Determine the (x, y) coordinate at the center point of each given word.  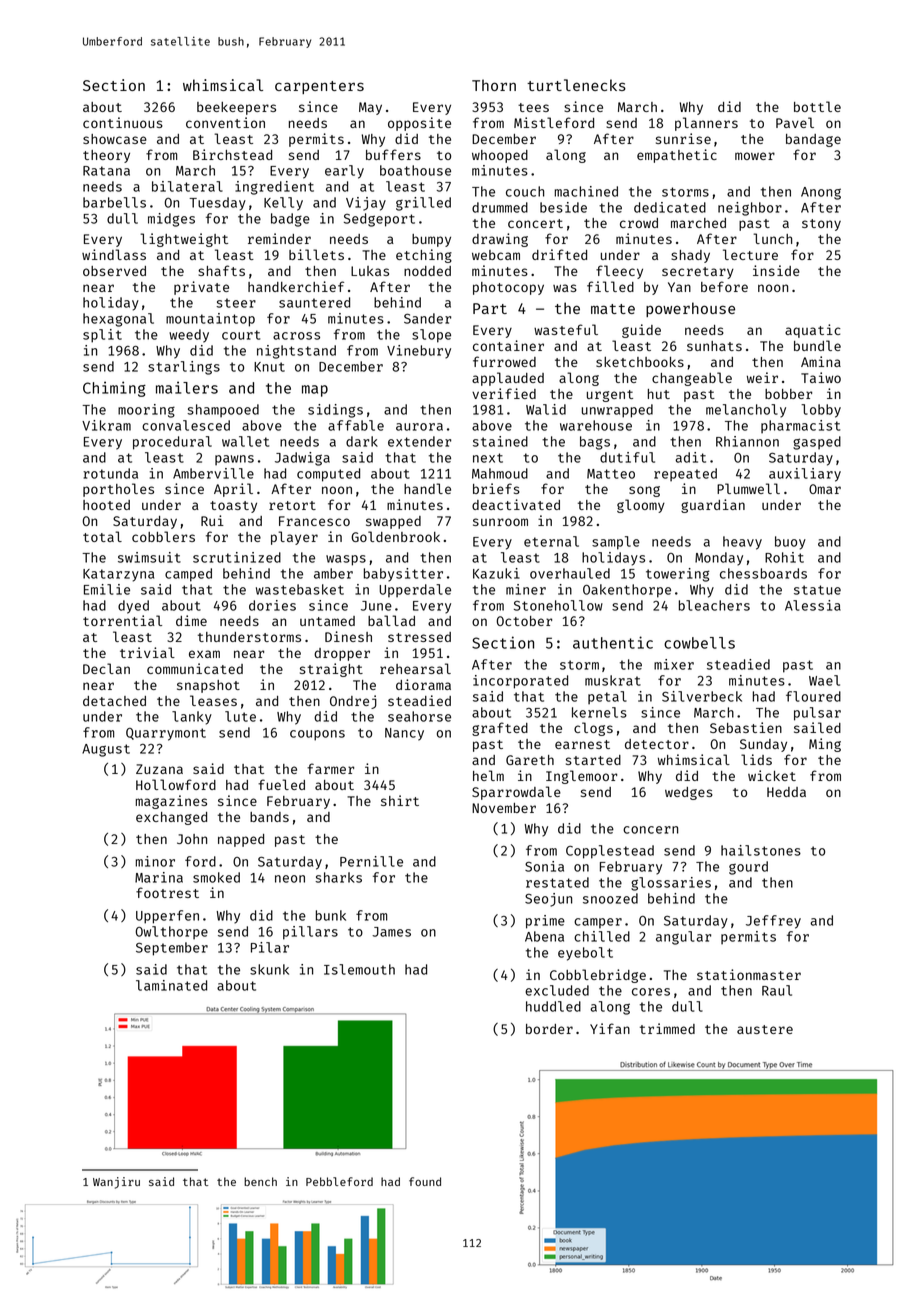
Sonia (544, 866)
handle (427, 488)
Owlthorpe (171, 932)
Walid (546, 409)
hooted (106, 505)
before (724, 286)
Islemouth (359, 969)
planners (706, 124)
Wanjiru (116, 1183)
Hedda (786, 792)
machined (586, 191)
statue (817, 590)
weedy (189, 336)
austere (765, 1029)
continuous (123, 122)
